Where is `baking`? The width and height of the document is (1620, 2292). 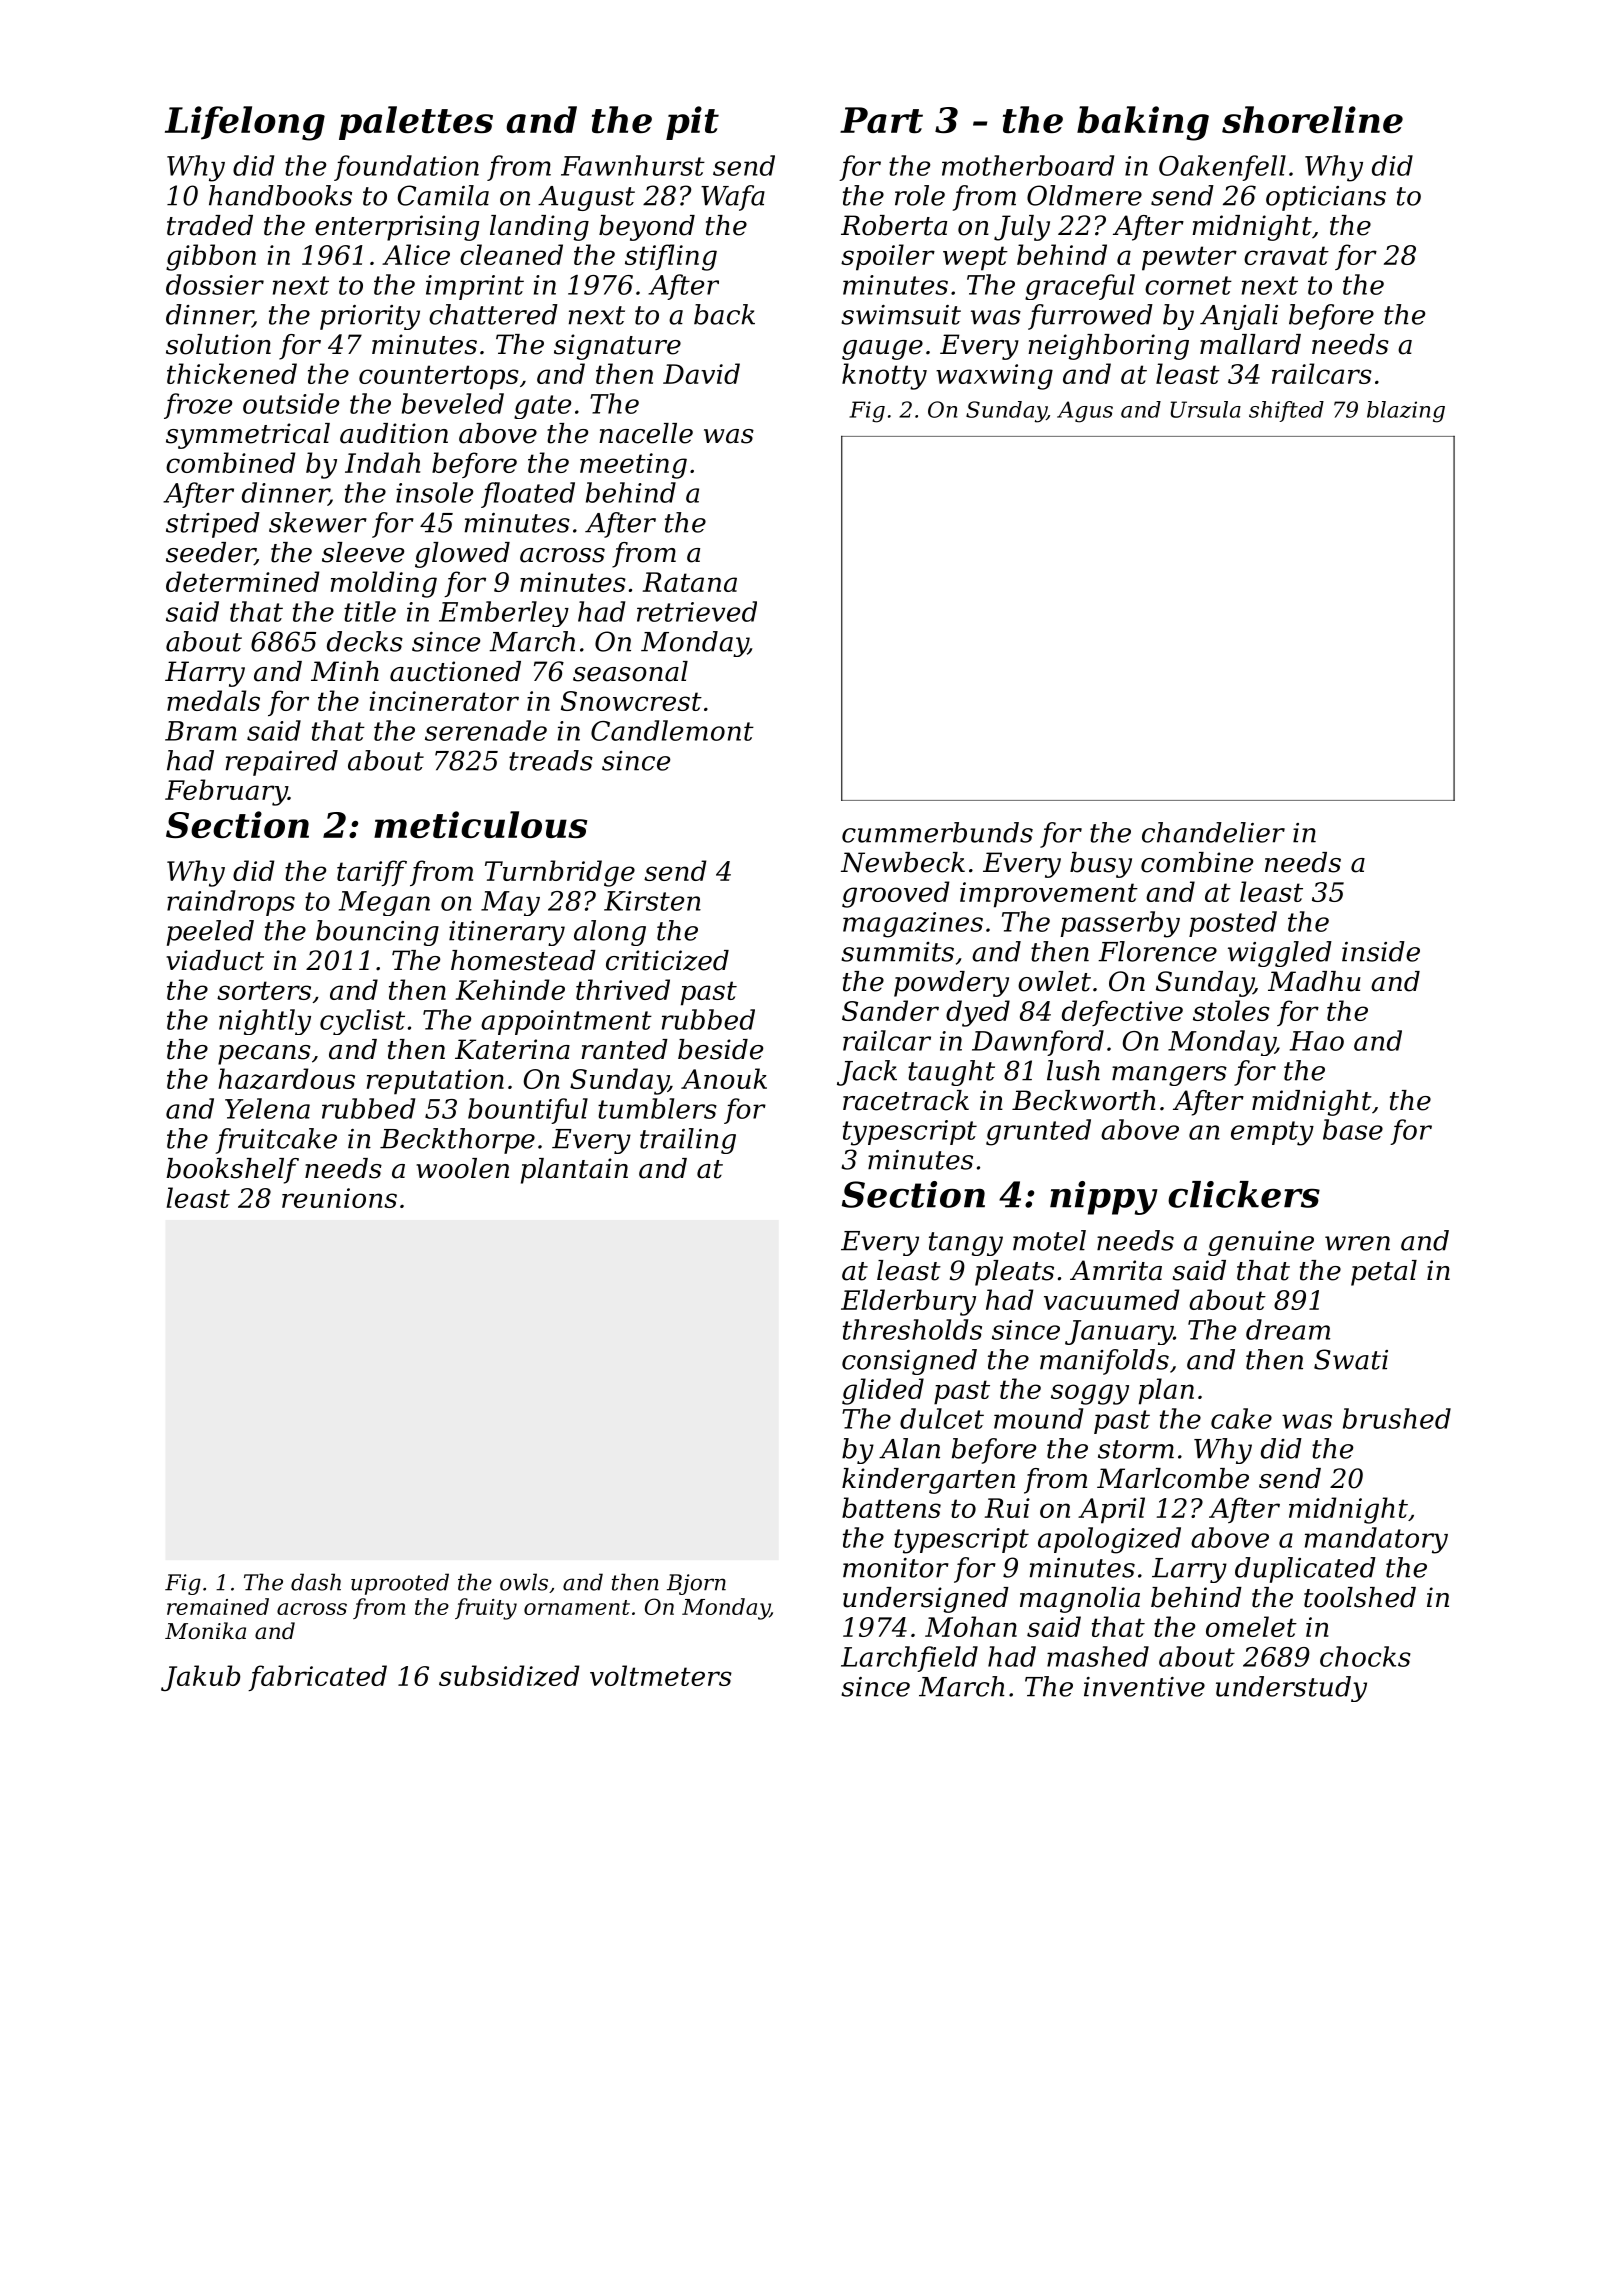 baking is located at coordinates (1143, 123).
